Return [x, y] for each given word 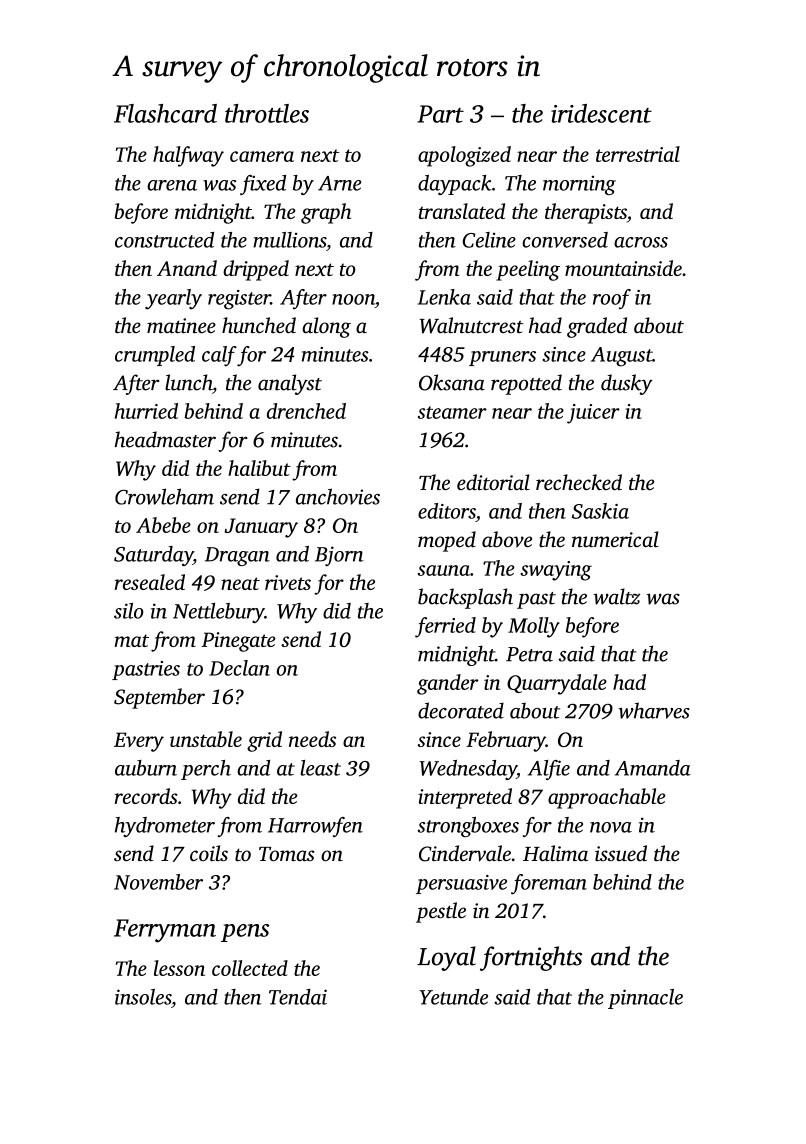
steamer [452, 412]
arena [172, 185]
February [506, 741]
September [159, 698]
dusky [627, 384]
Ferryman [165, 931]
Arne [339, 183]
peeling [528, 270]
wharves [654, 710]
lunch [188, 382]
